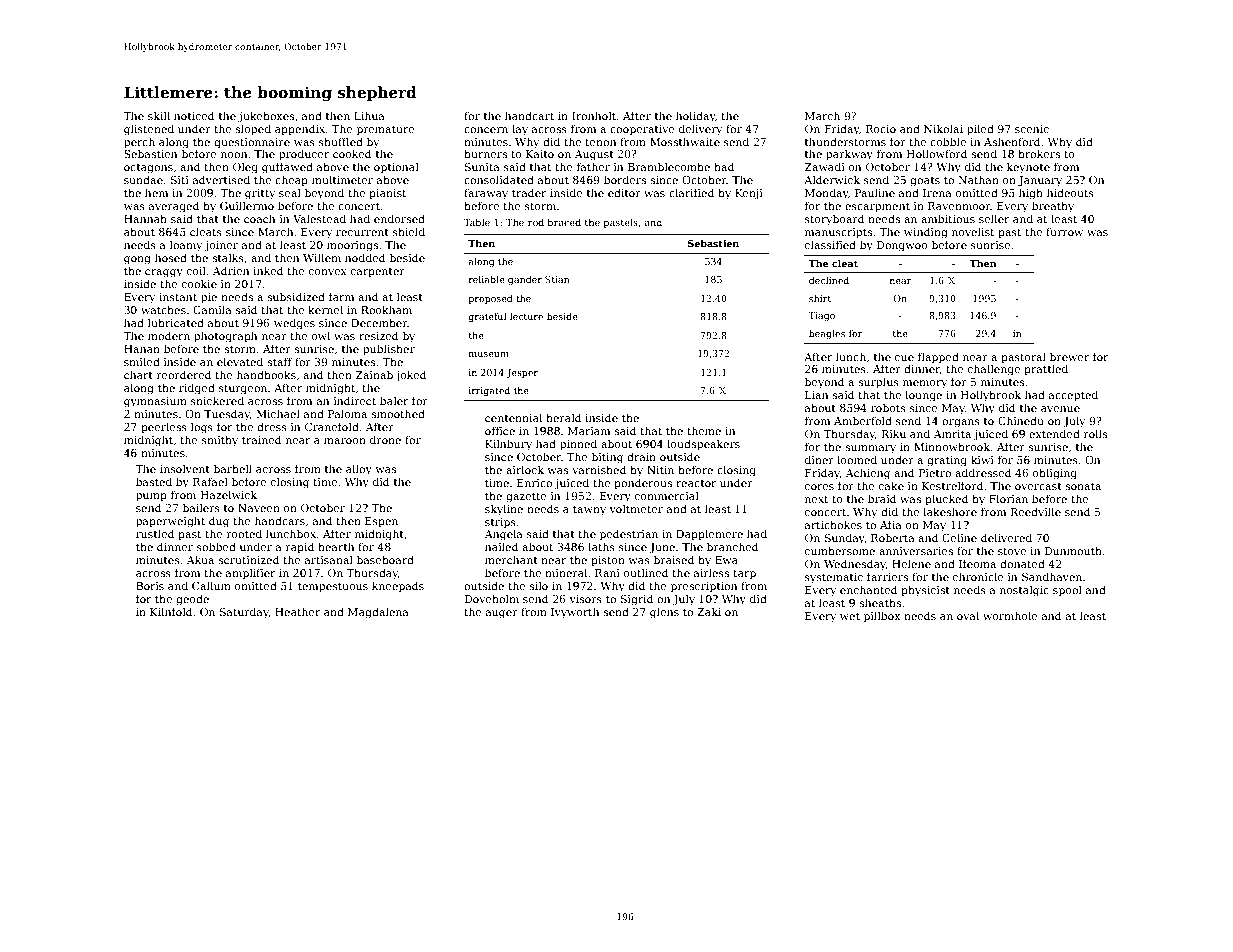 The image size is (1233, 952). What do you see at coordinates (522, 373) in the image?
I see `Jesper` at bounding box center [522, 373].
